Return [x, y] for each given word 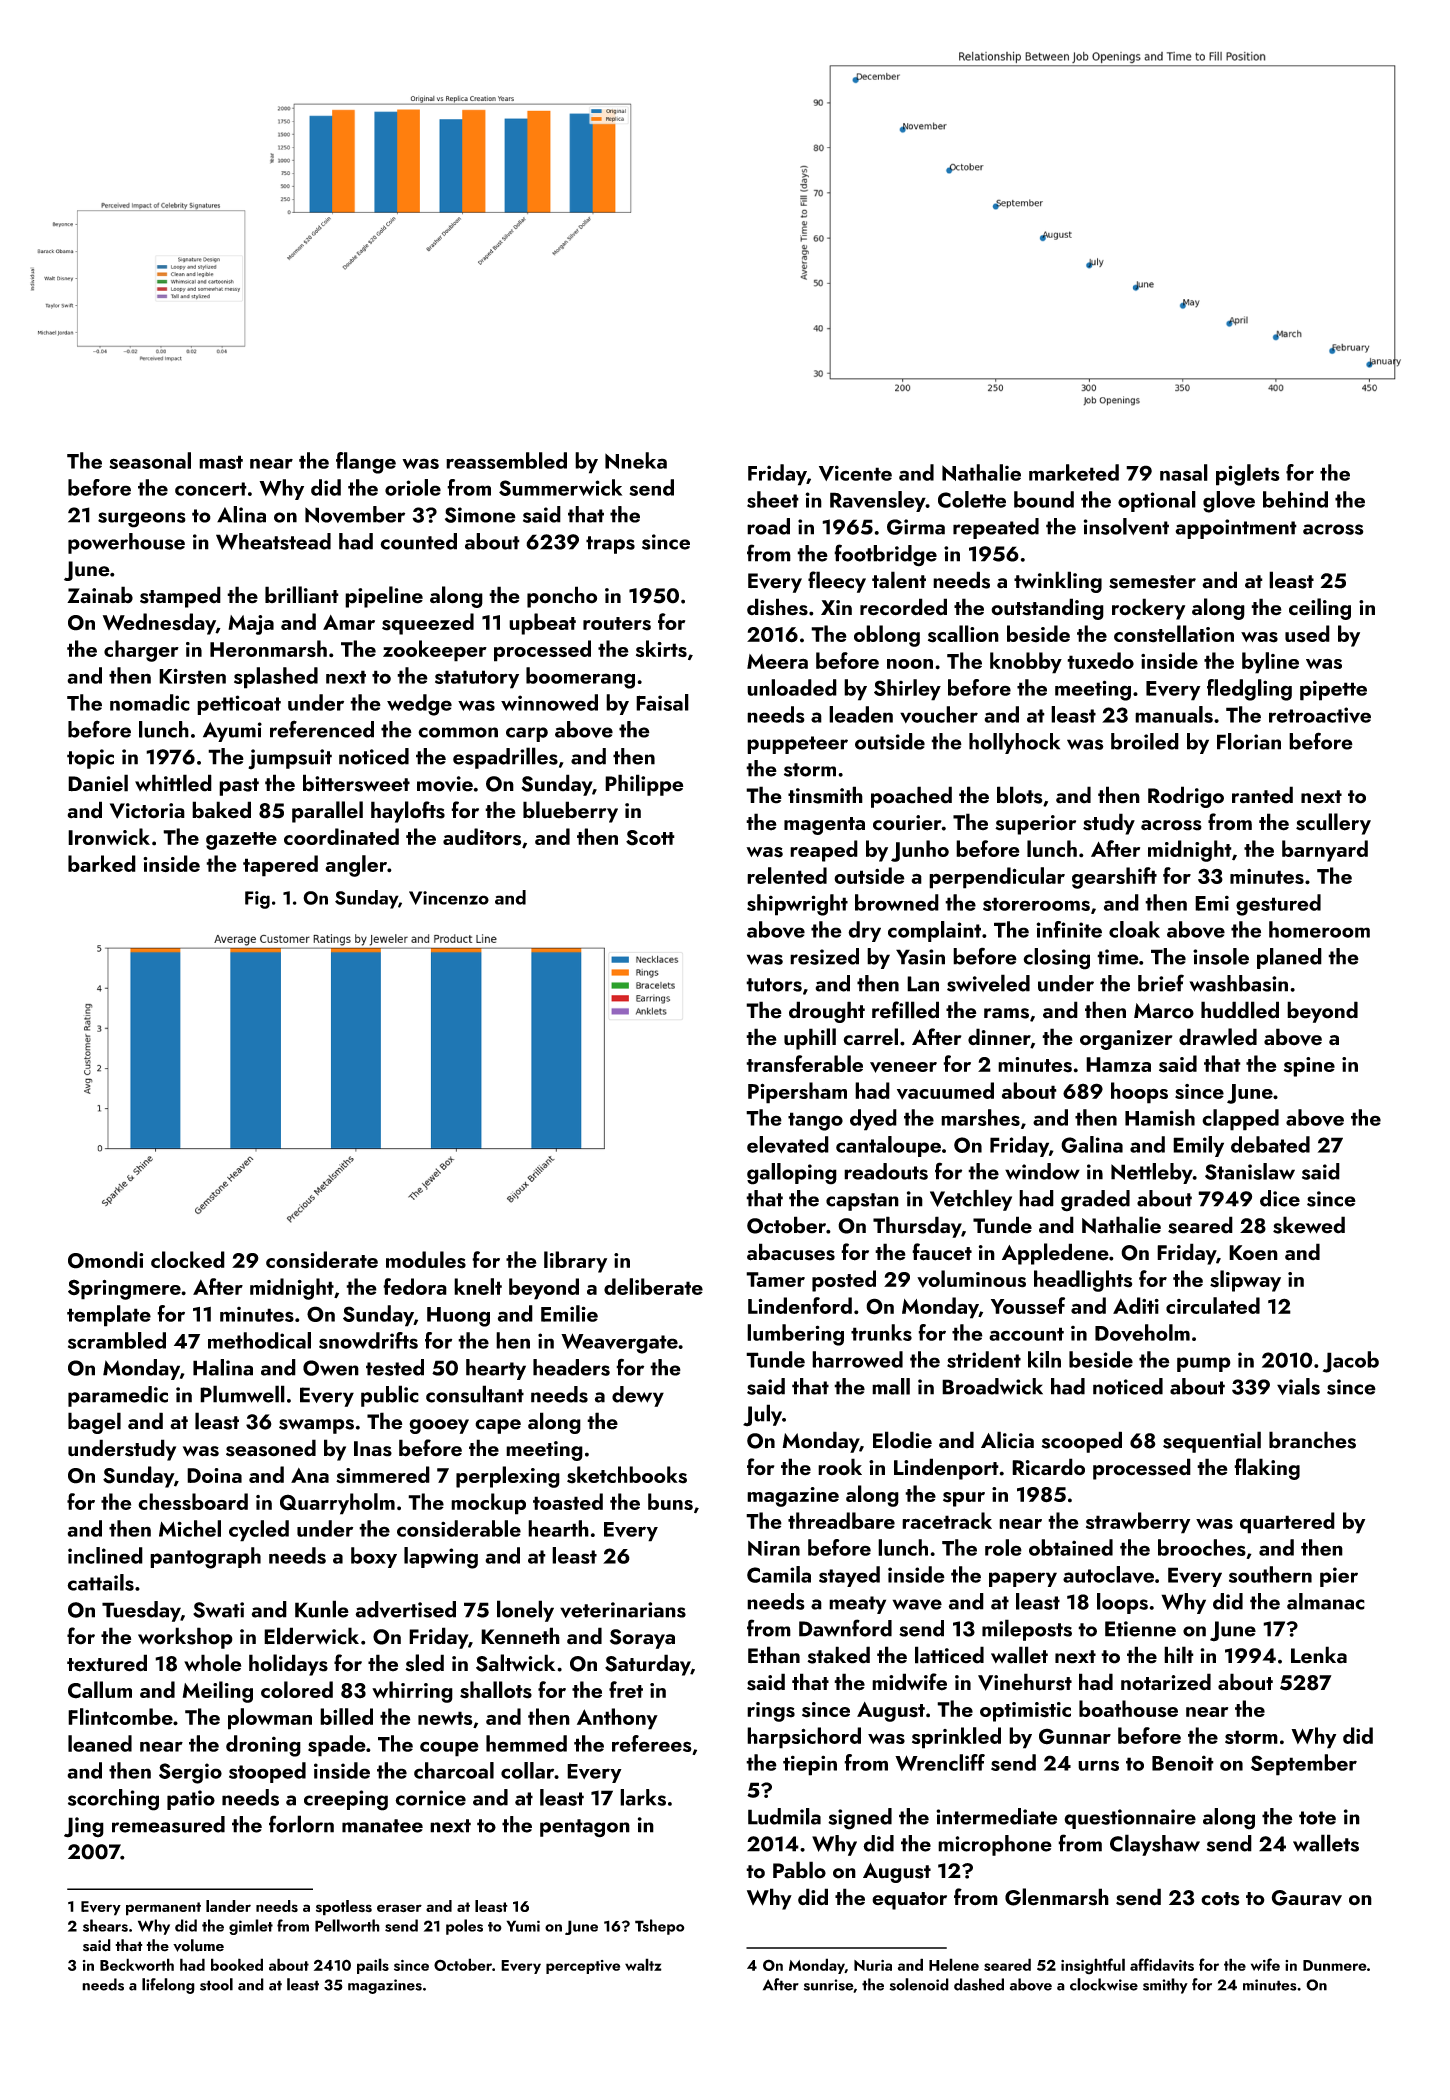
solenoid [919, 1984]
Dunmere [1335, 1965]
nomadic [150, 702]
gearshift [1114, 878]
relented [787, 875]
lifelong [168, 1986]
